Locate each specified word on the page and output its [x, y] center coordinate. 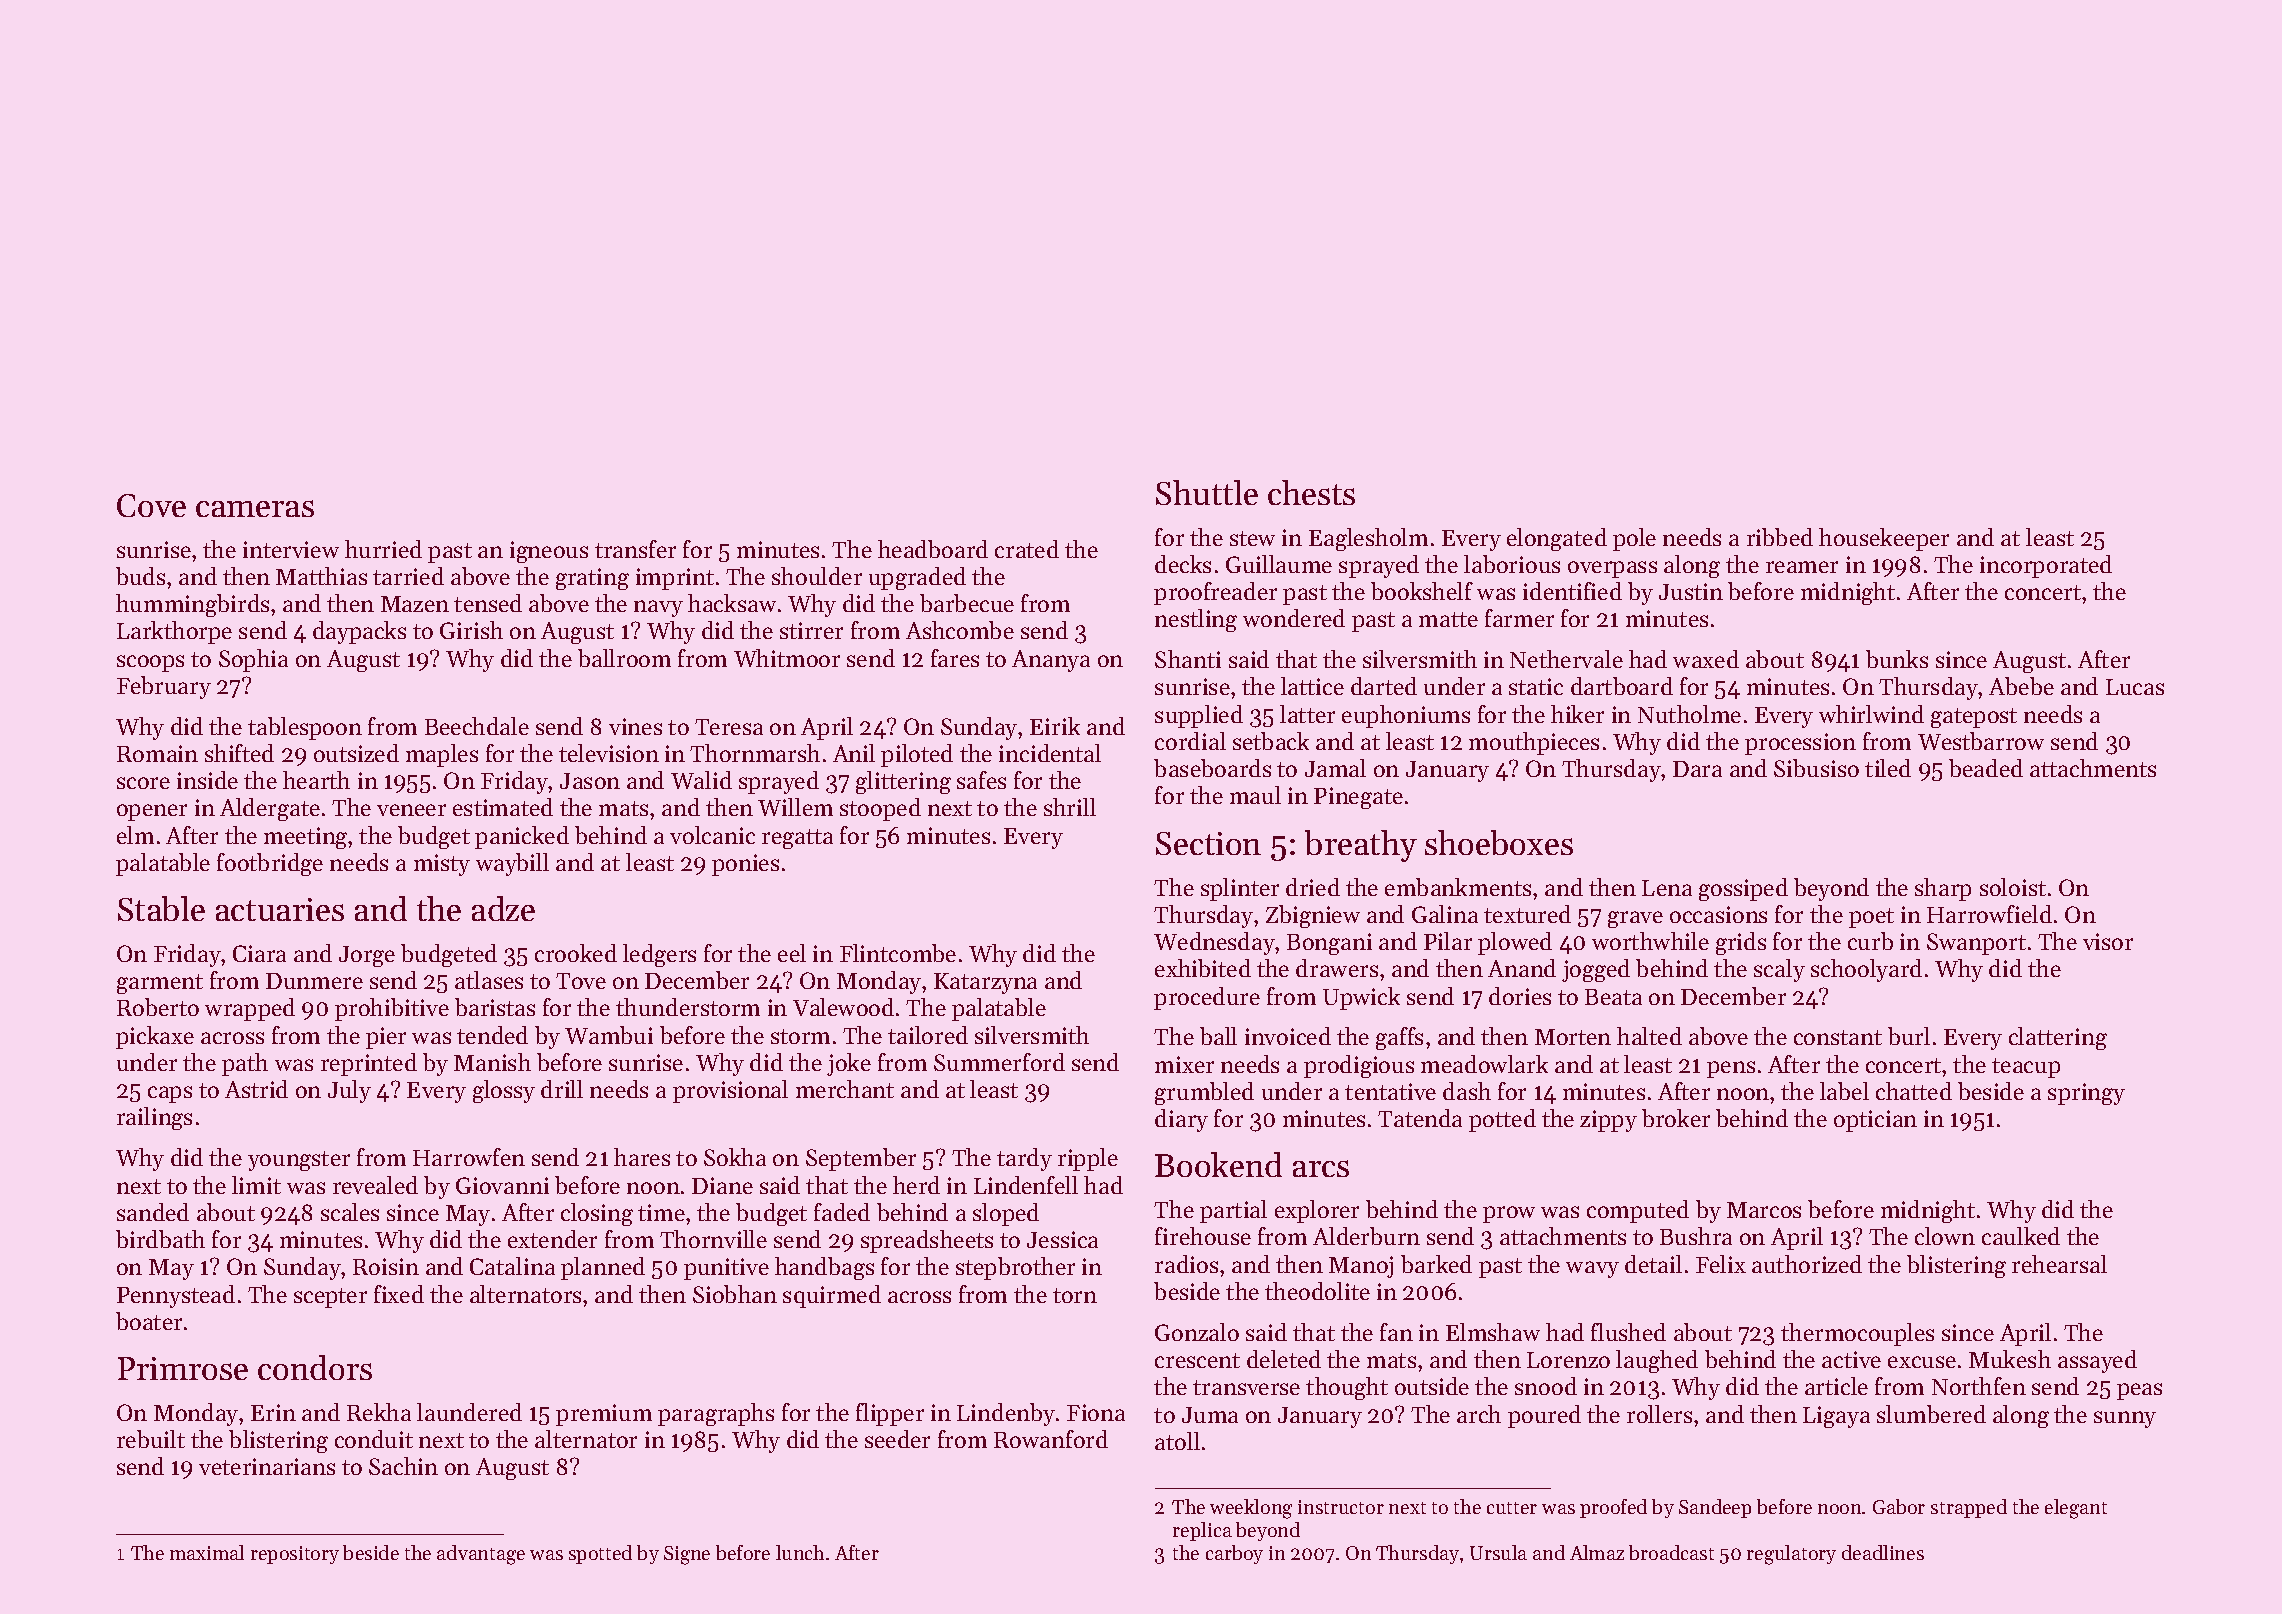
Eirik [1055, 726]
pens [1731, 1069]
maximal [207, 1552]
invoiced [1288, 1036]
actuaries [280, 909]
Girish [471, 630]
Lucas [2135, 687]
